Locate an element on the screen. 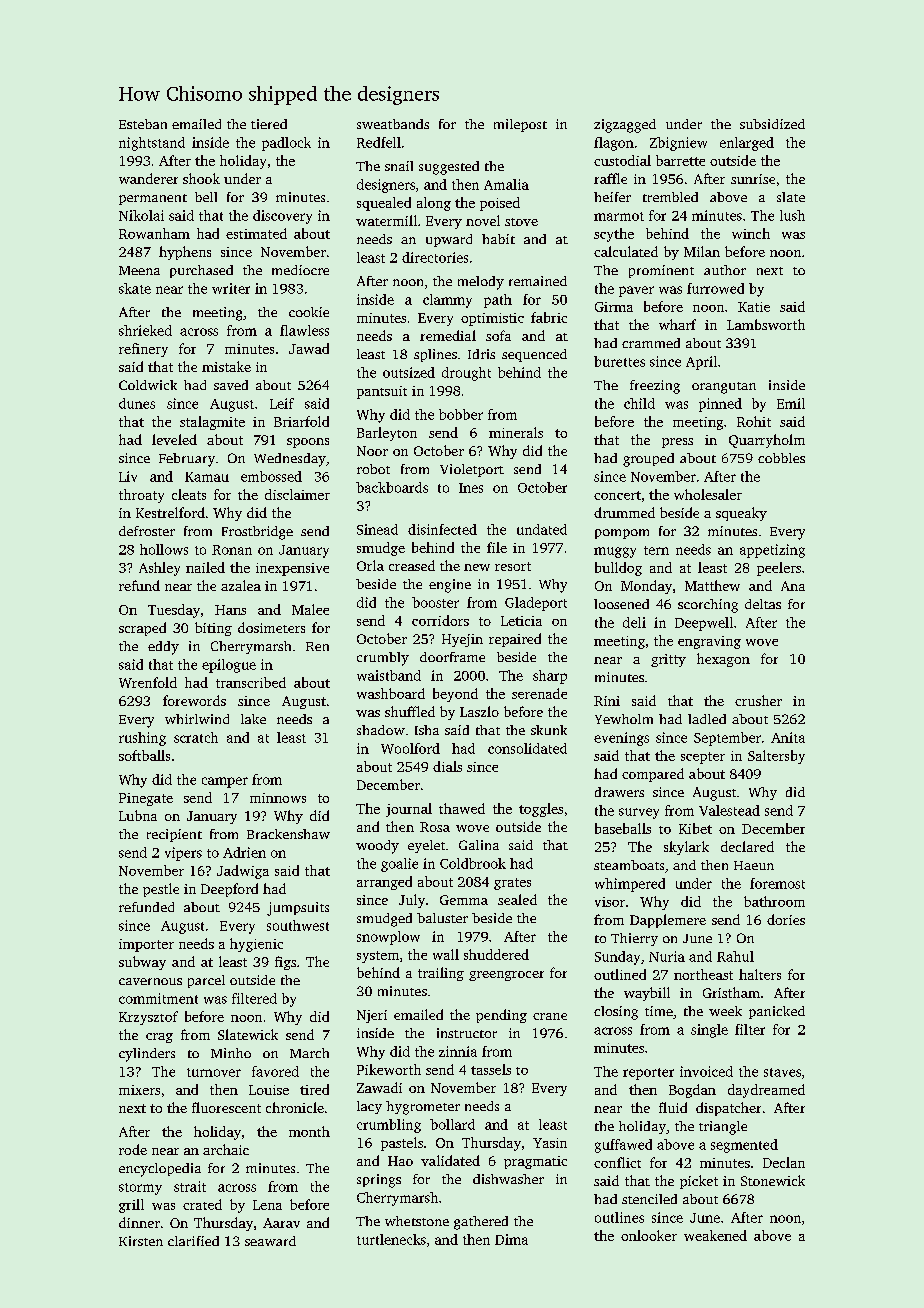  dinner is located at coordinates (139, 1222).
